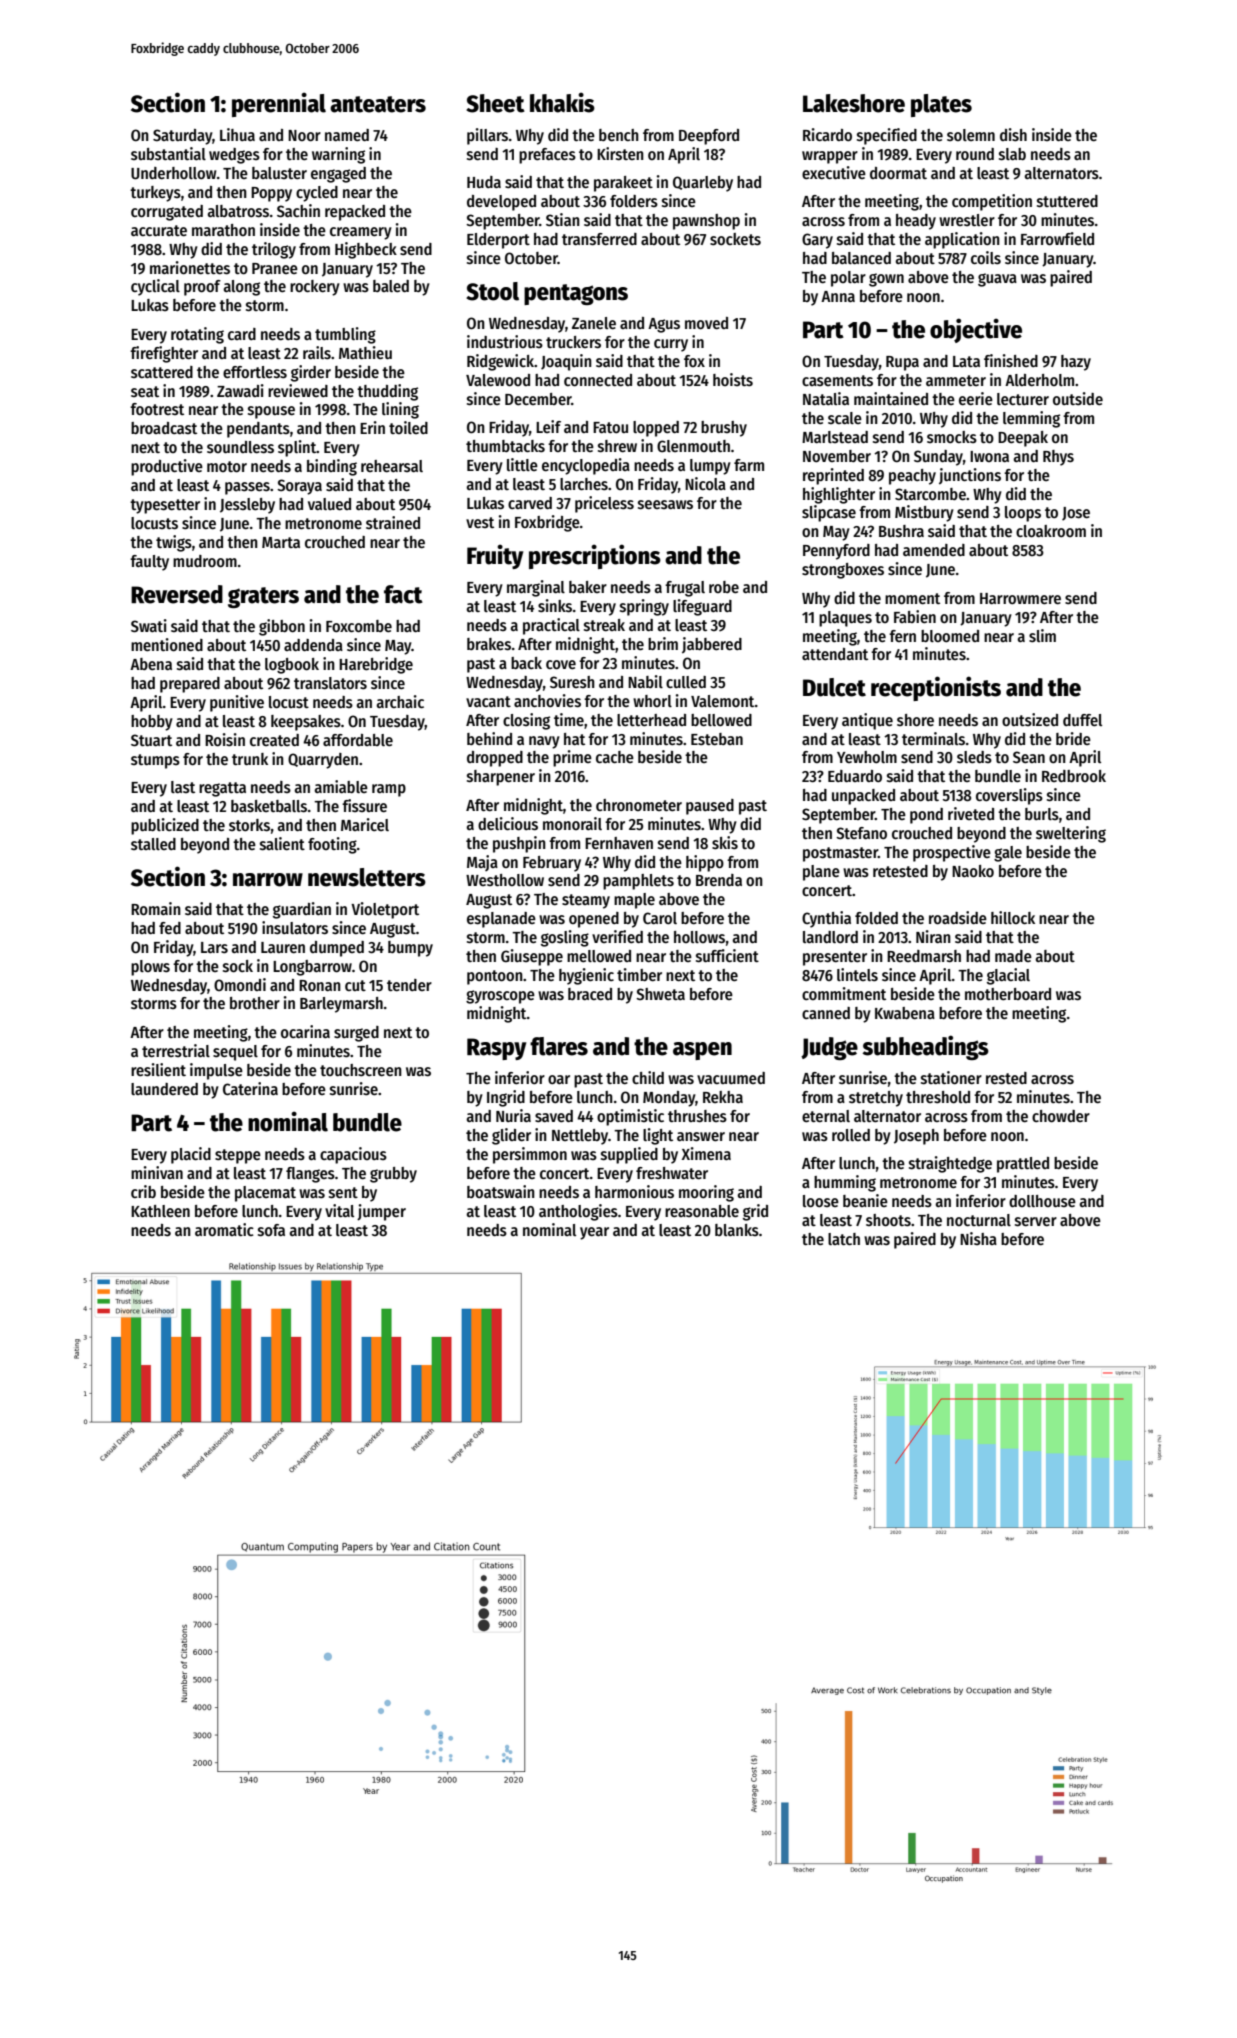 The height and width of the screenshot is (2038, 1237). Describe the element at coordinates (572, 823) in the screenshot. I see `monorail` at that location.
